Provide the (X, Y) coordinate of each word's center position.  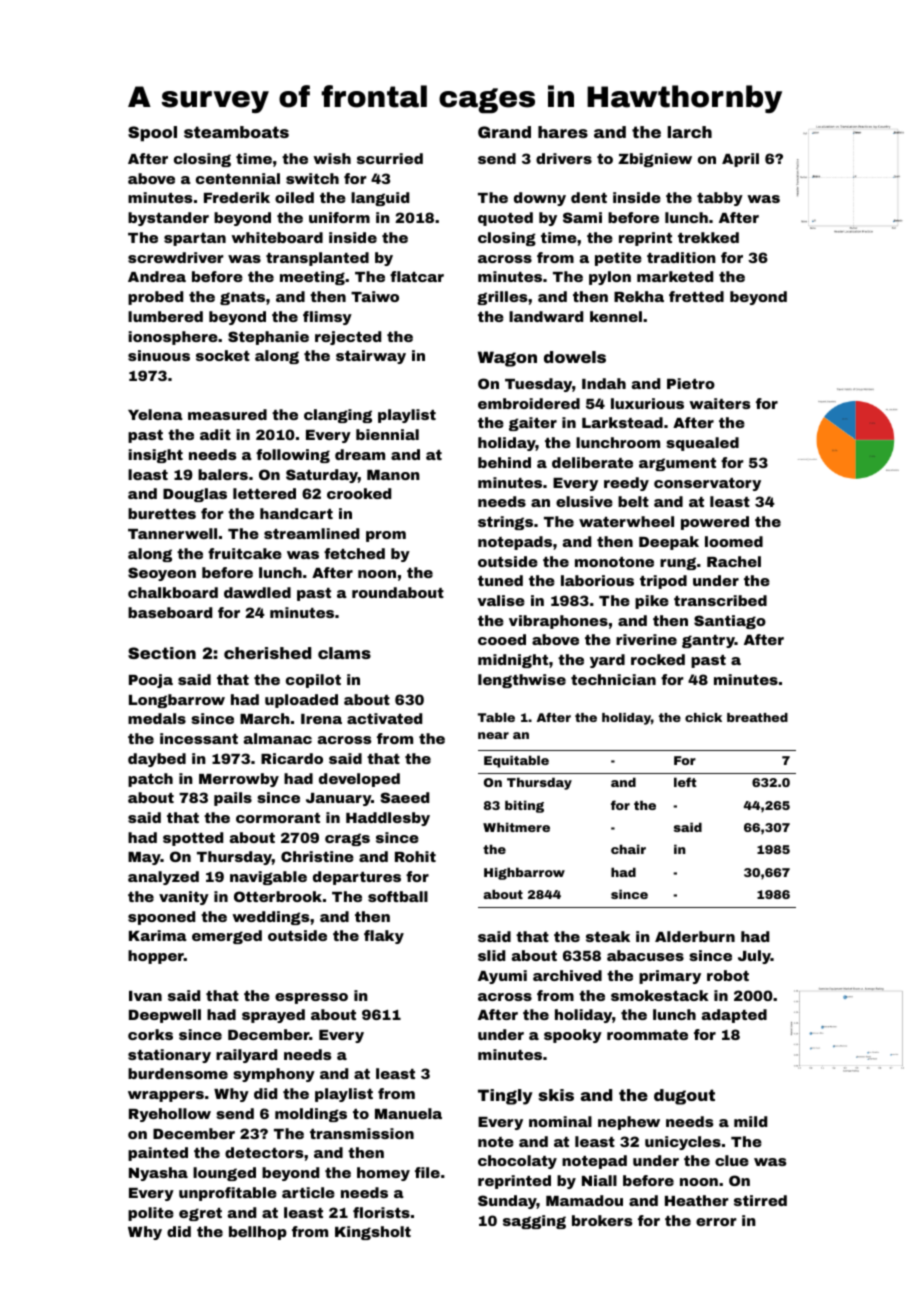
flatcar (417, 276)
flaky (384, 937)
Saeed (404, 797)
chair (628, 849)
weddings (271, 918)
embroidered (529, 403)
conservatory (707, 484)
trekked (708, 237)
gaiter (533, 424)
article (308, 1192)
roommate (647, 1035)
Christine (317, 856)
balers (223, 474)
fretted (696, 296)
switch (312, 178)
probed (155, 298)
